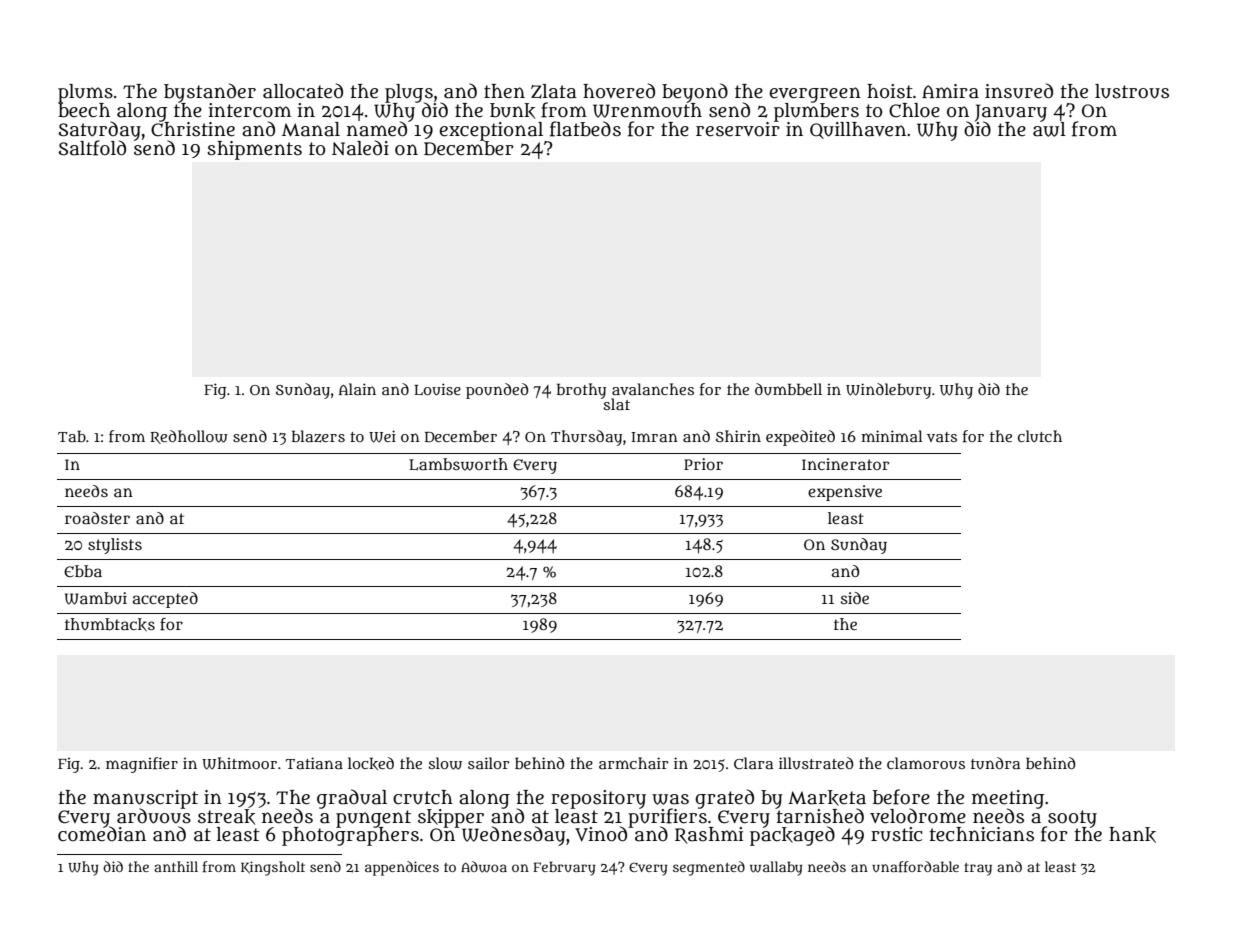 Image resolution: width=1233 pixels, height=952 pixels. What do you see at coordinates (210, 93) in the screenshot?
I see `bystander` at bounding box center [210, 93].
